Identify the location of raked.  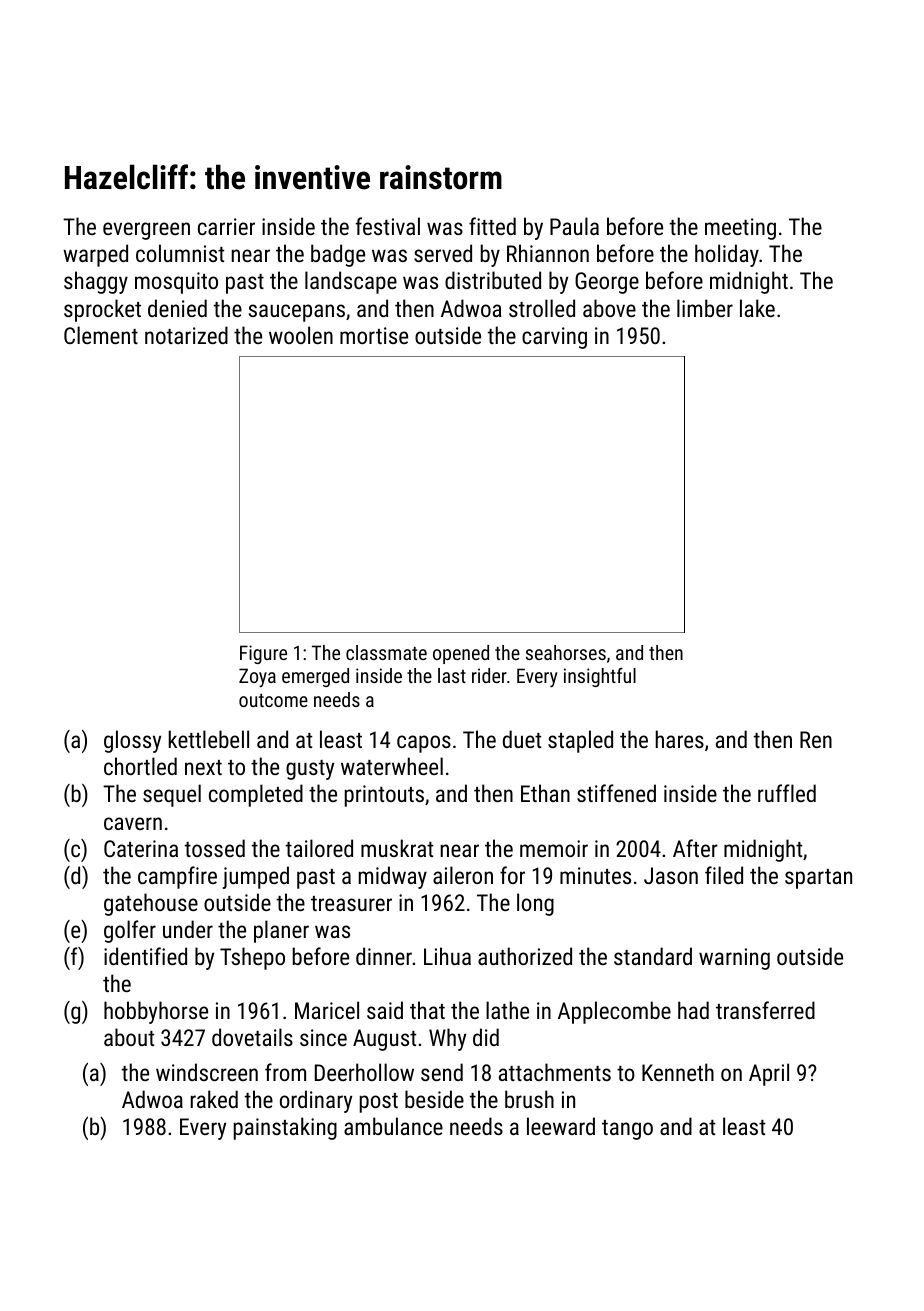
(214, 1099).
